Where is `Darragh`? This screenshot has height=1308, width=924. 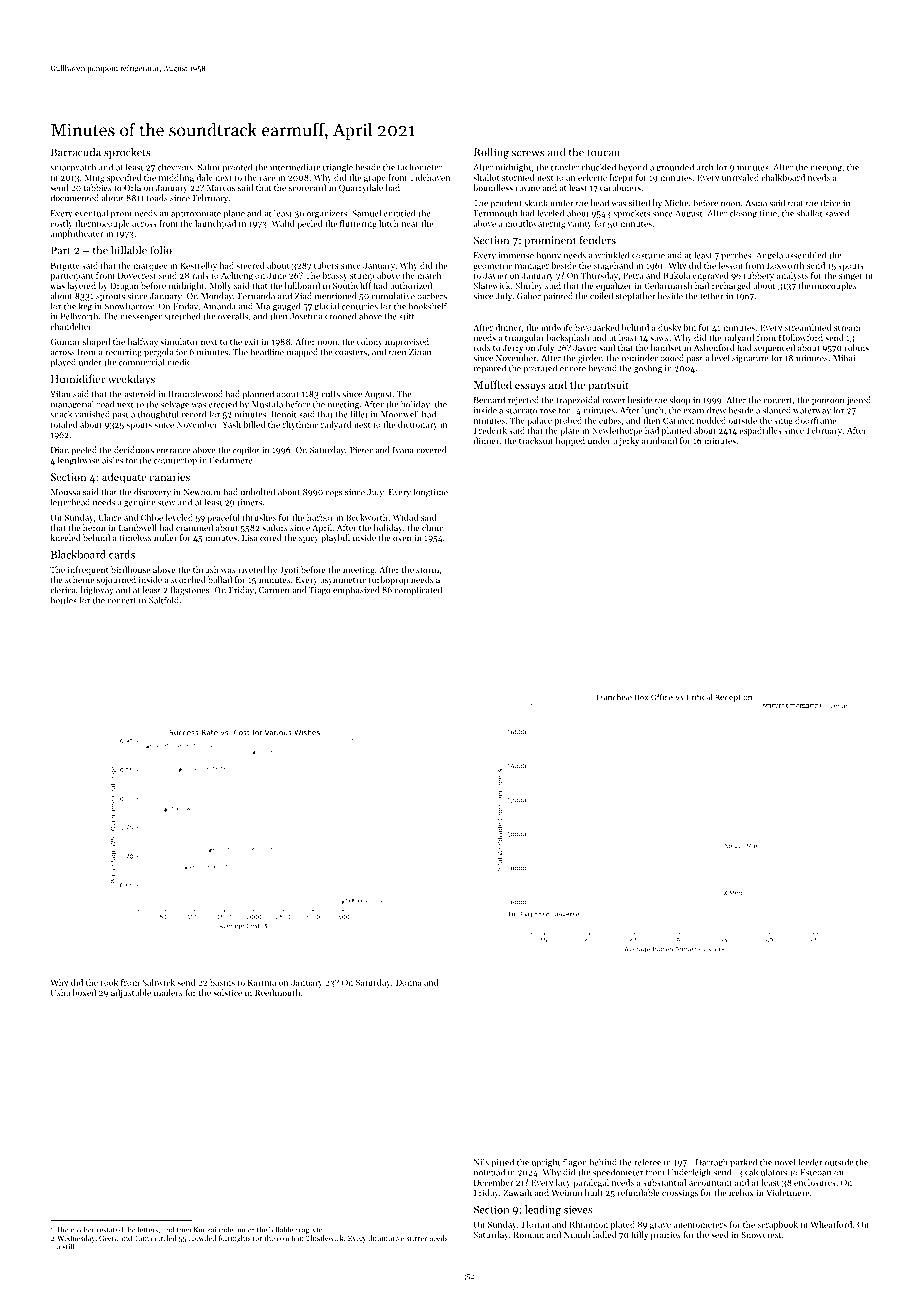 Darragh is located at coordinates (712, 1163).
